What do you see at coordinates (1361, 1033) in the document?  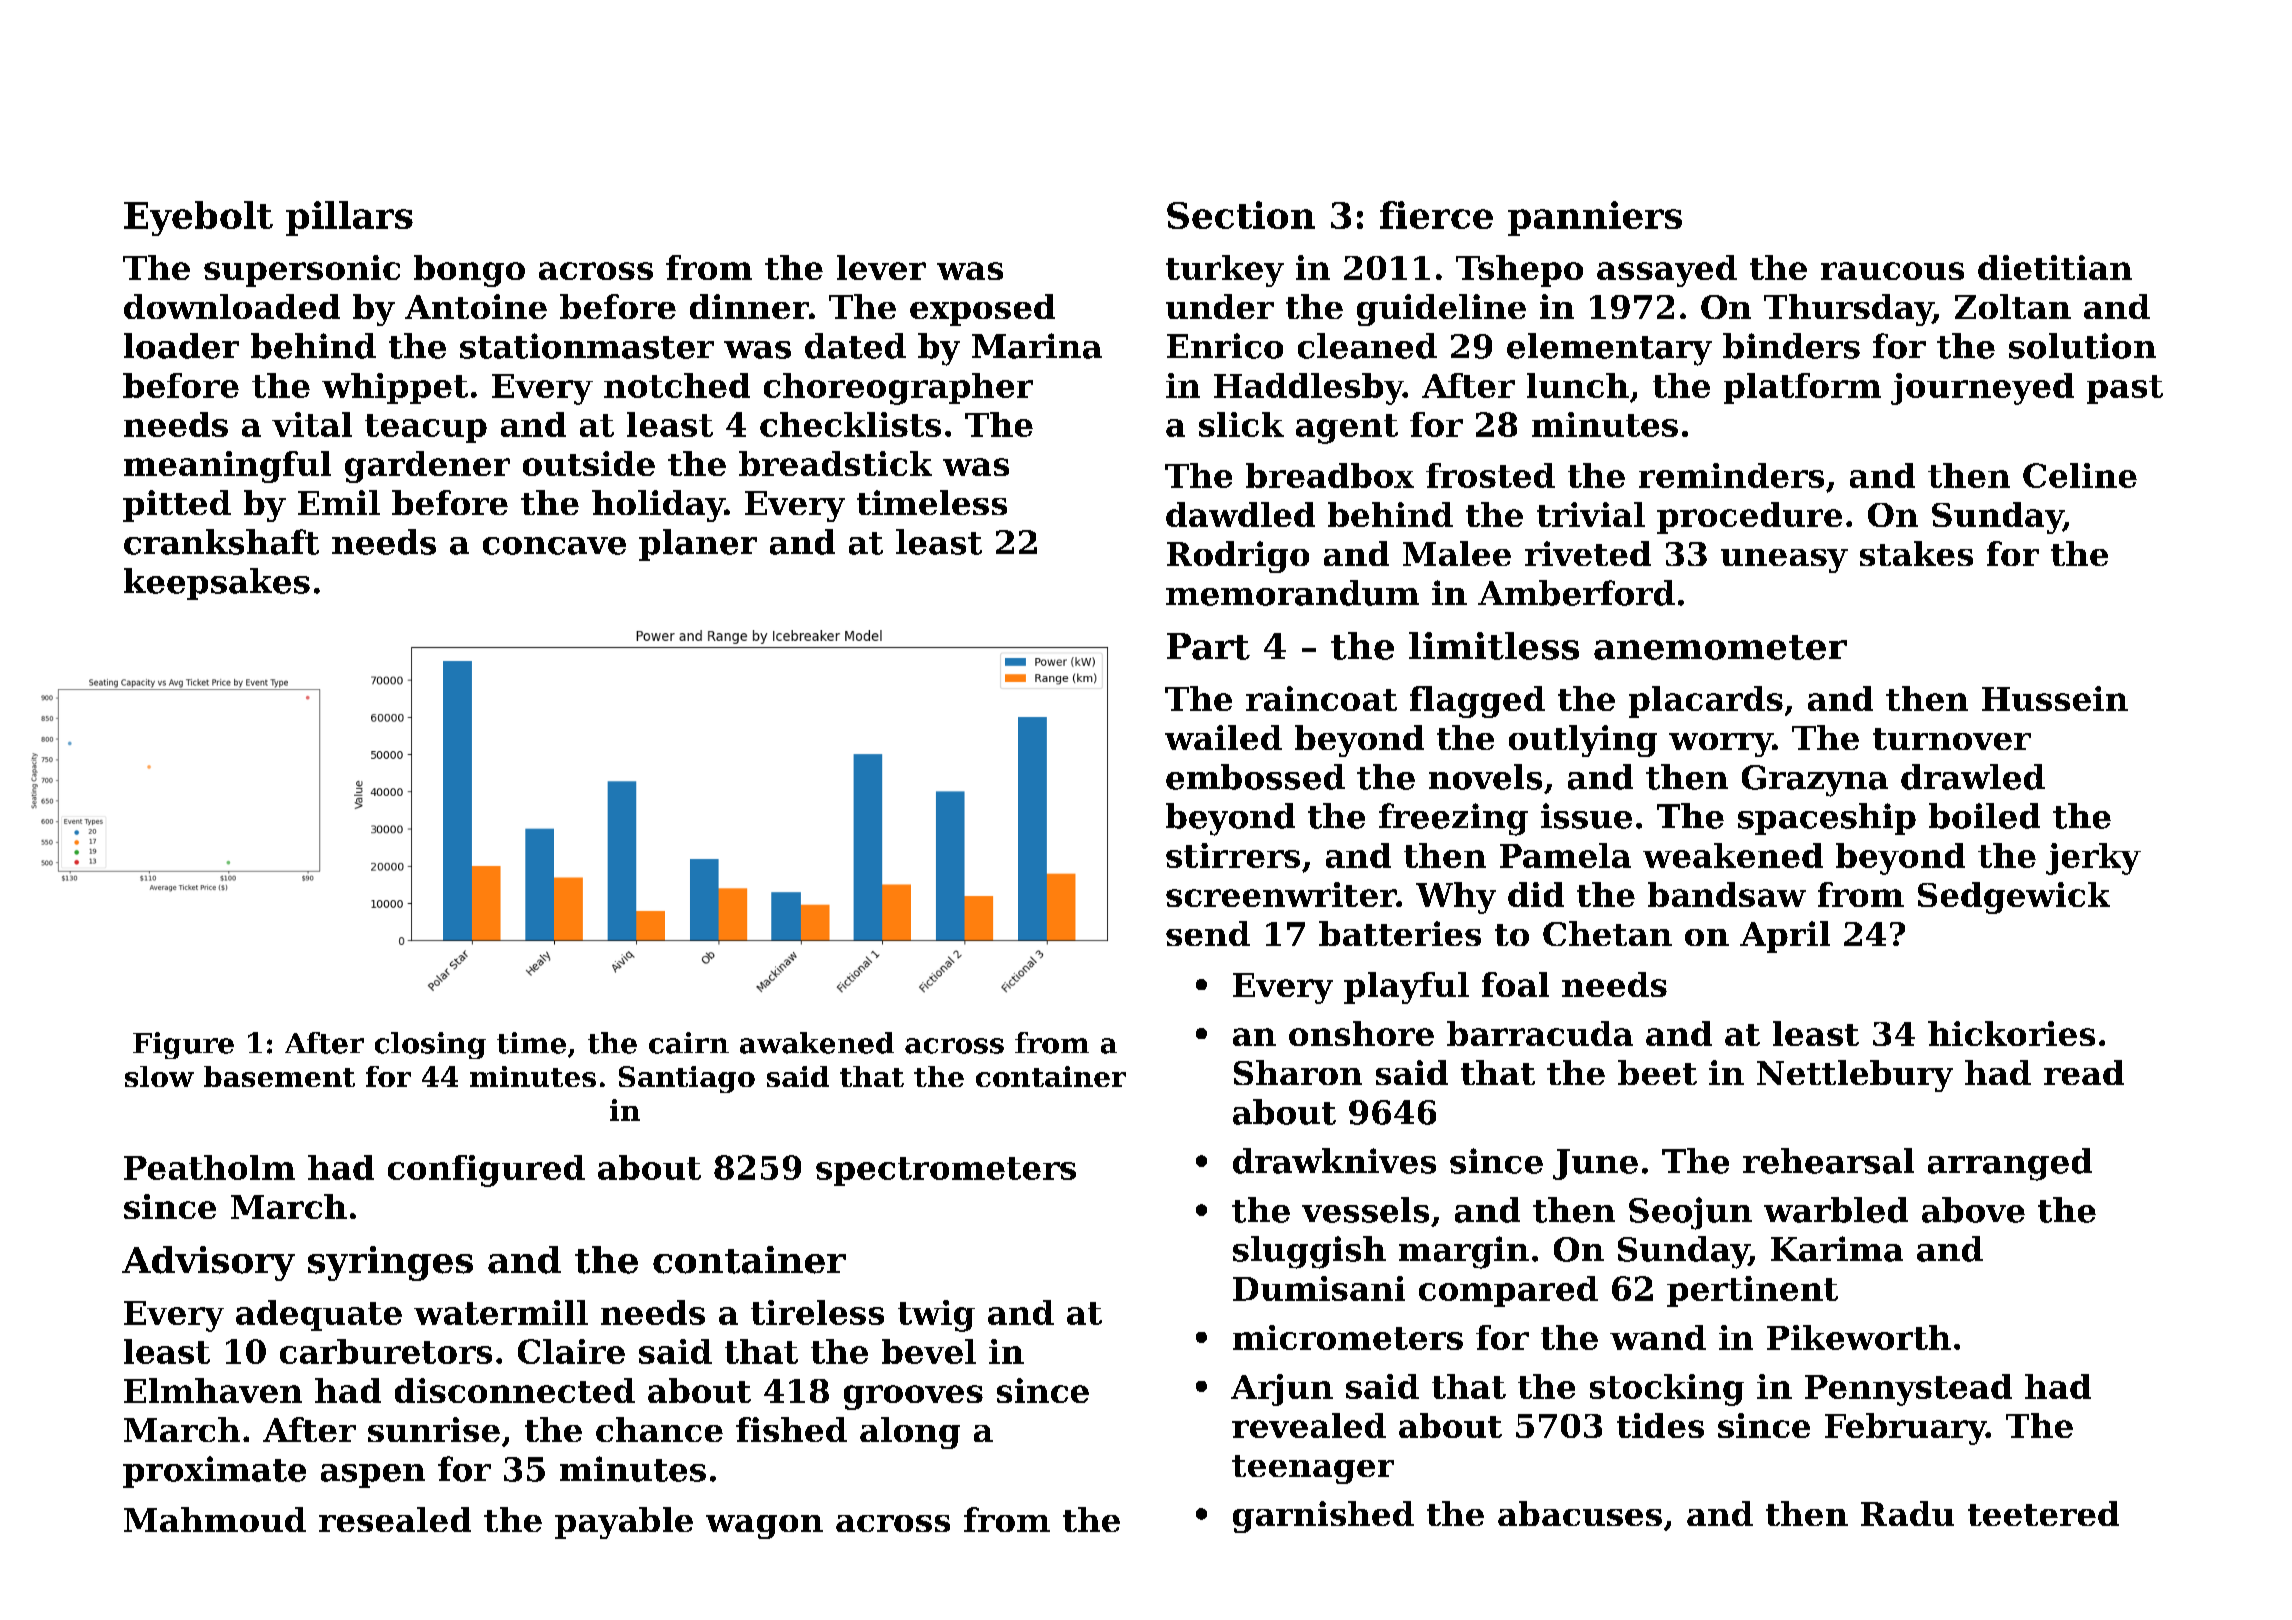 I see `onshore` at bounding box center [1361, 1033].
